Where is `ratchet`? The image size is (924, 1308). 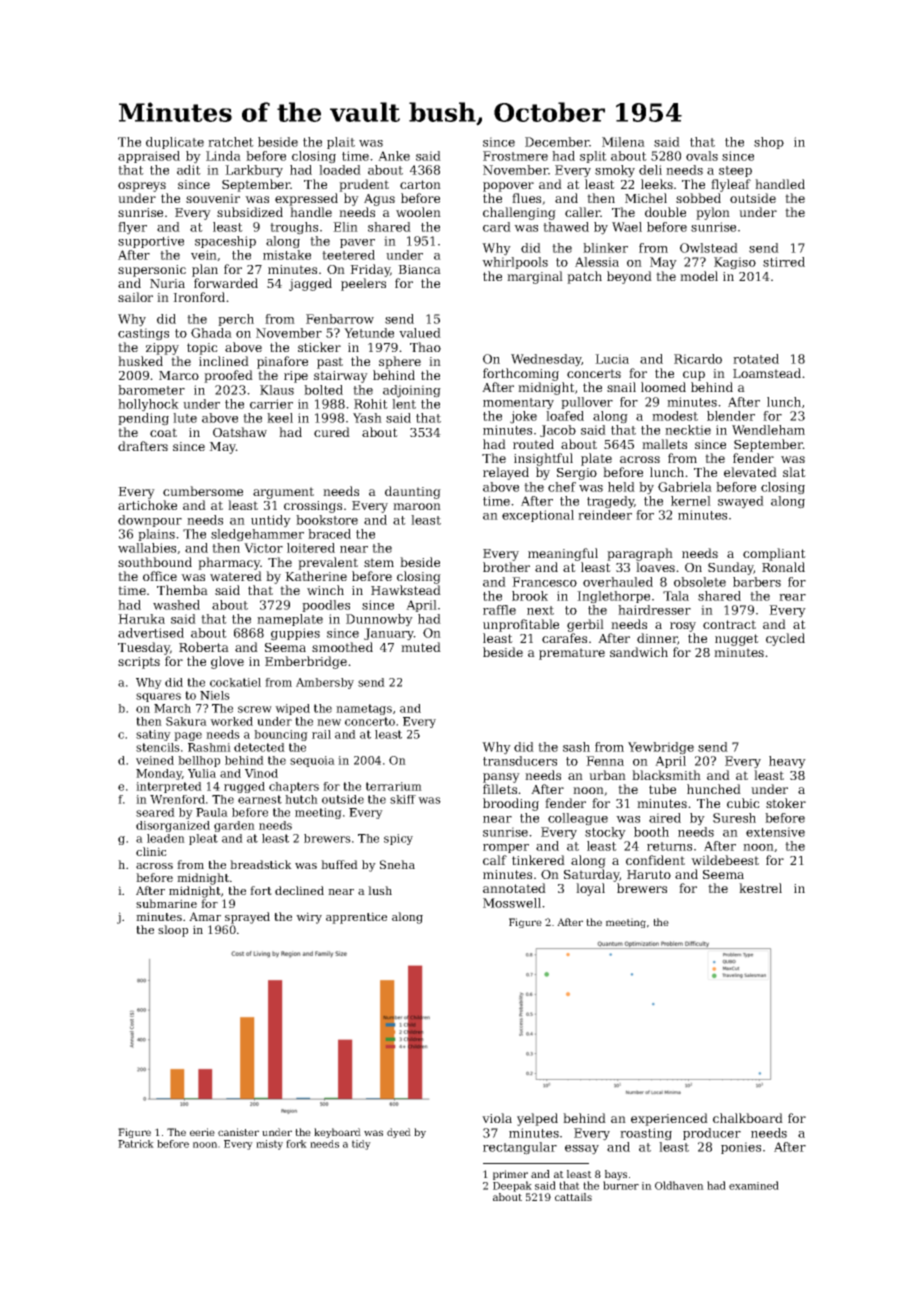
ratchet is located at coordinates (231, 142).
